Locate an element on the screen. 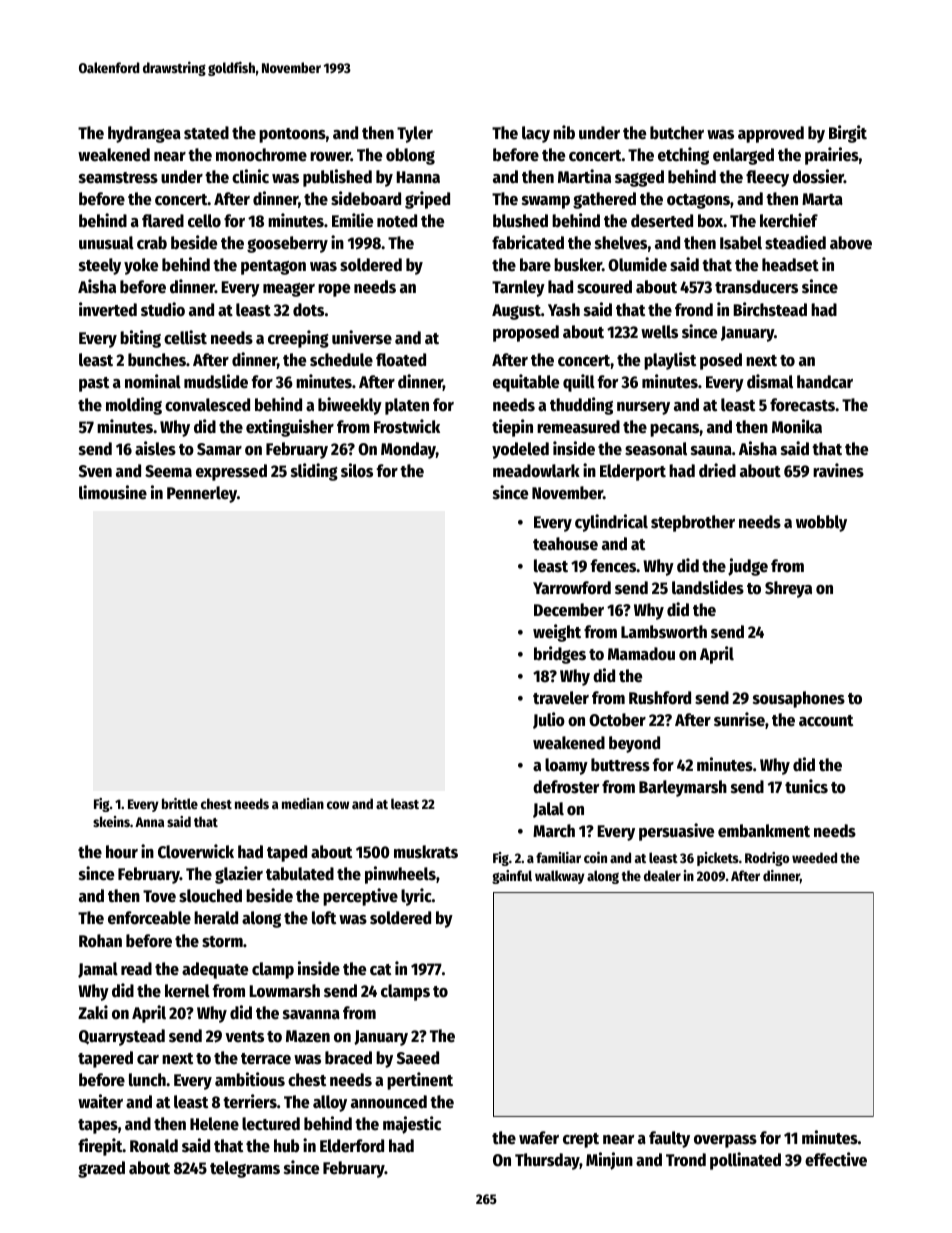  waiter is located at coordinates (100, 1101).
